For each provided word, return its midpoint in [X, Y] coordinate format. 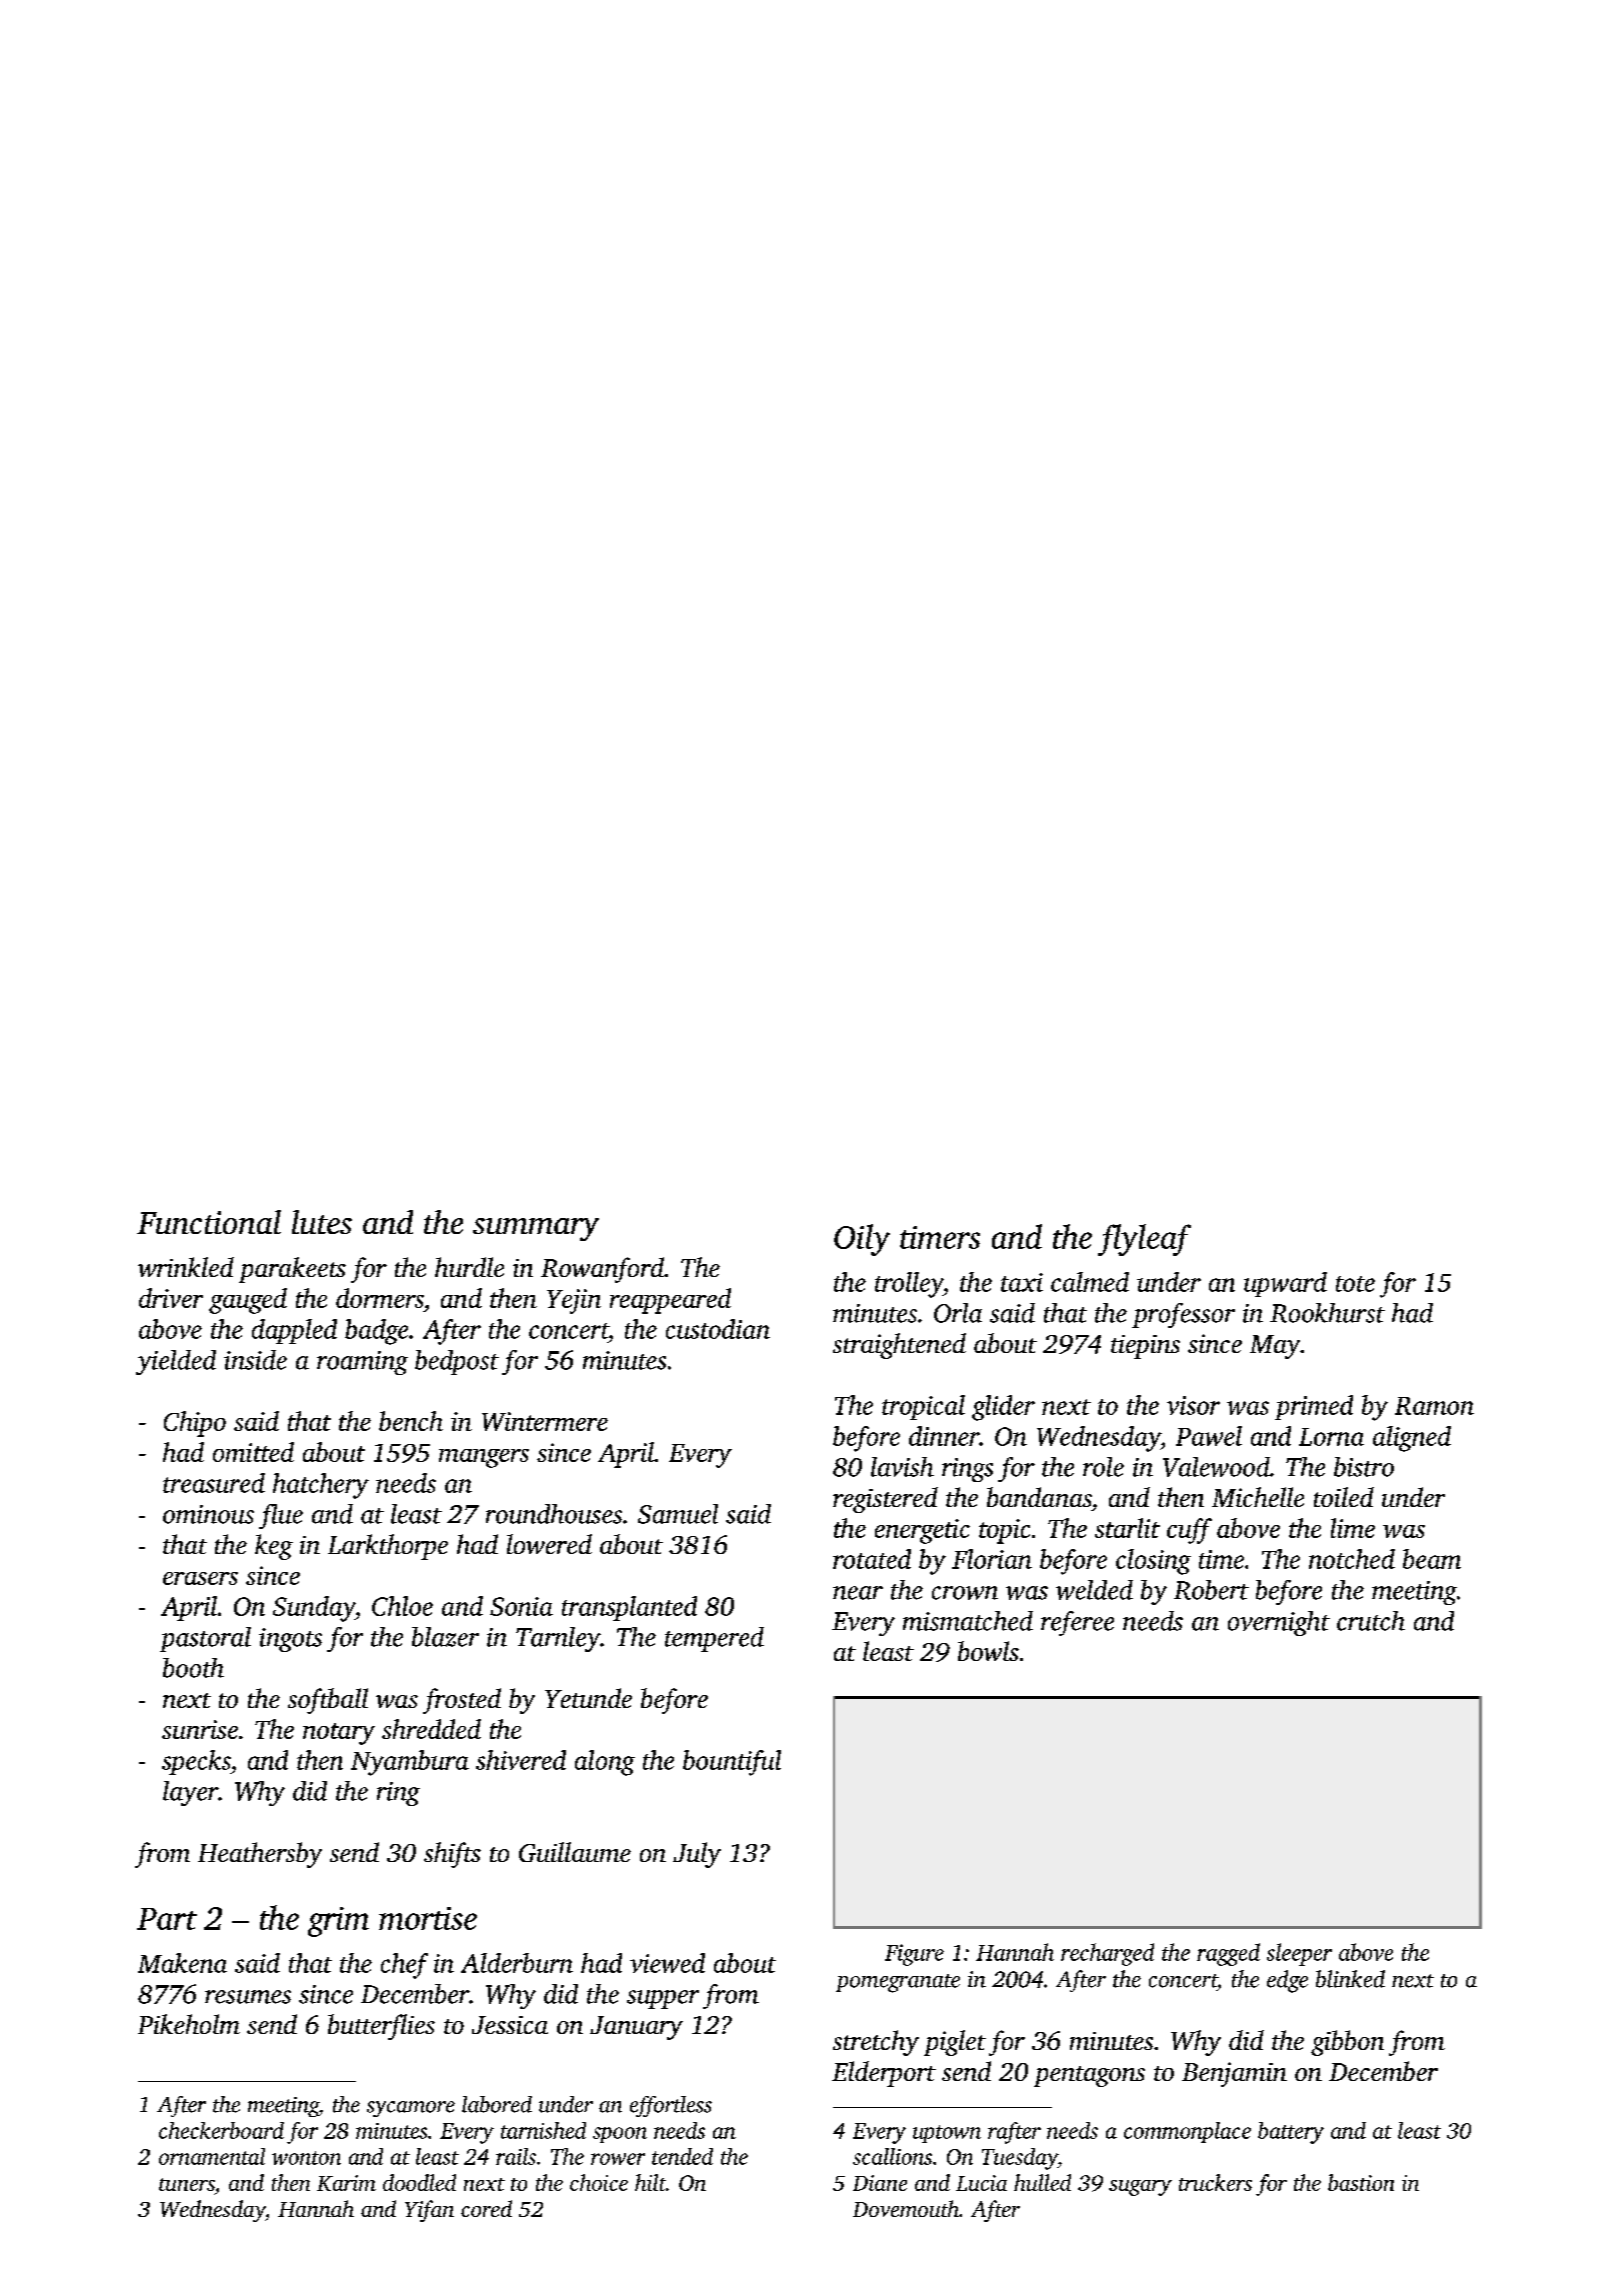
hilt [650, 2182]
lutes [322, 1222]
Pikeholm [189, 2024]
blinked [1350, 1979]
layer [190, 1793]
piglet [955, 2043]
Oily [862, 1240]
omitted [253, 1452]
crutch [1371, 1621]
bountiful [732, 1763]
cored [486, 2208]
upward [1285, 1284]
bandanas [1039, 1497]
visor [1193, 1405]
